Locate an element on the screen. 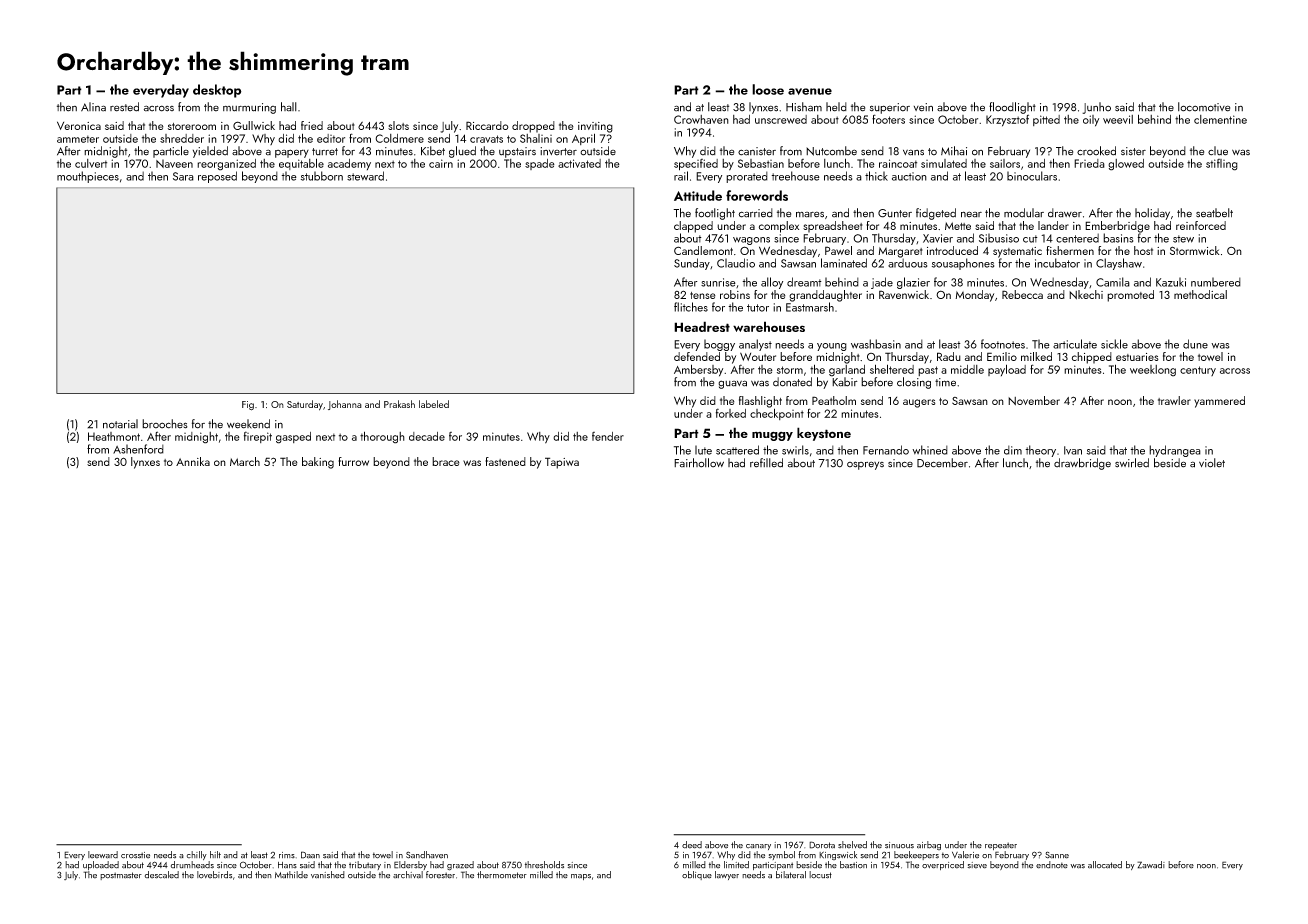 This screenshot has height=924, width=1308. furrow is located at coordinates (353, 461).
